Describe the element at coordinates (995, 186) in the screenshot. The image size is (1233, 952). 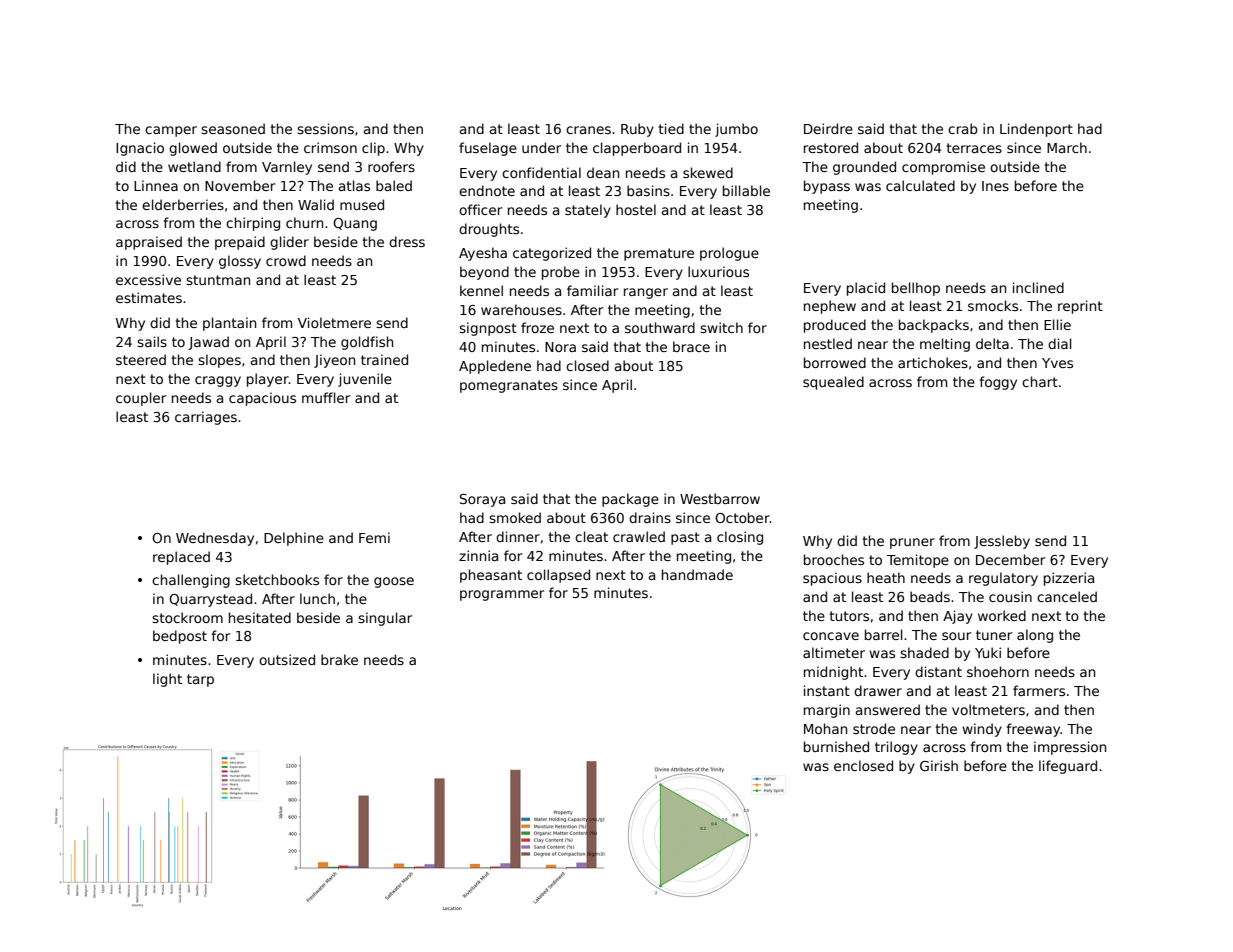
I see `Ines` at that location.
